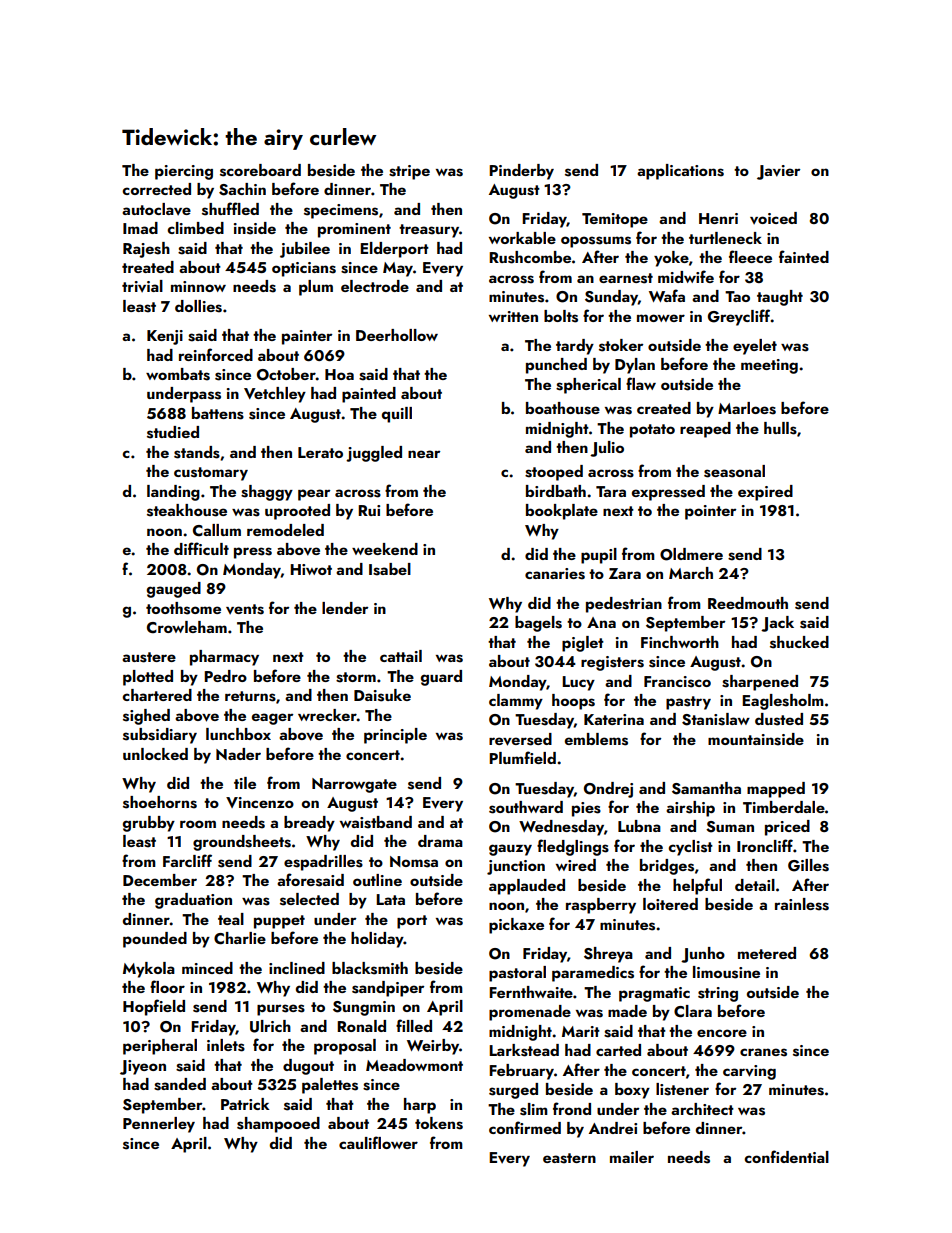  What do you see at coordinates (388, 989) in the image?
I see `sandpiper` at bounding box center [388, 989].
